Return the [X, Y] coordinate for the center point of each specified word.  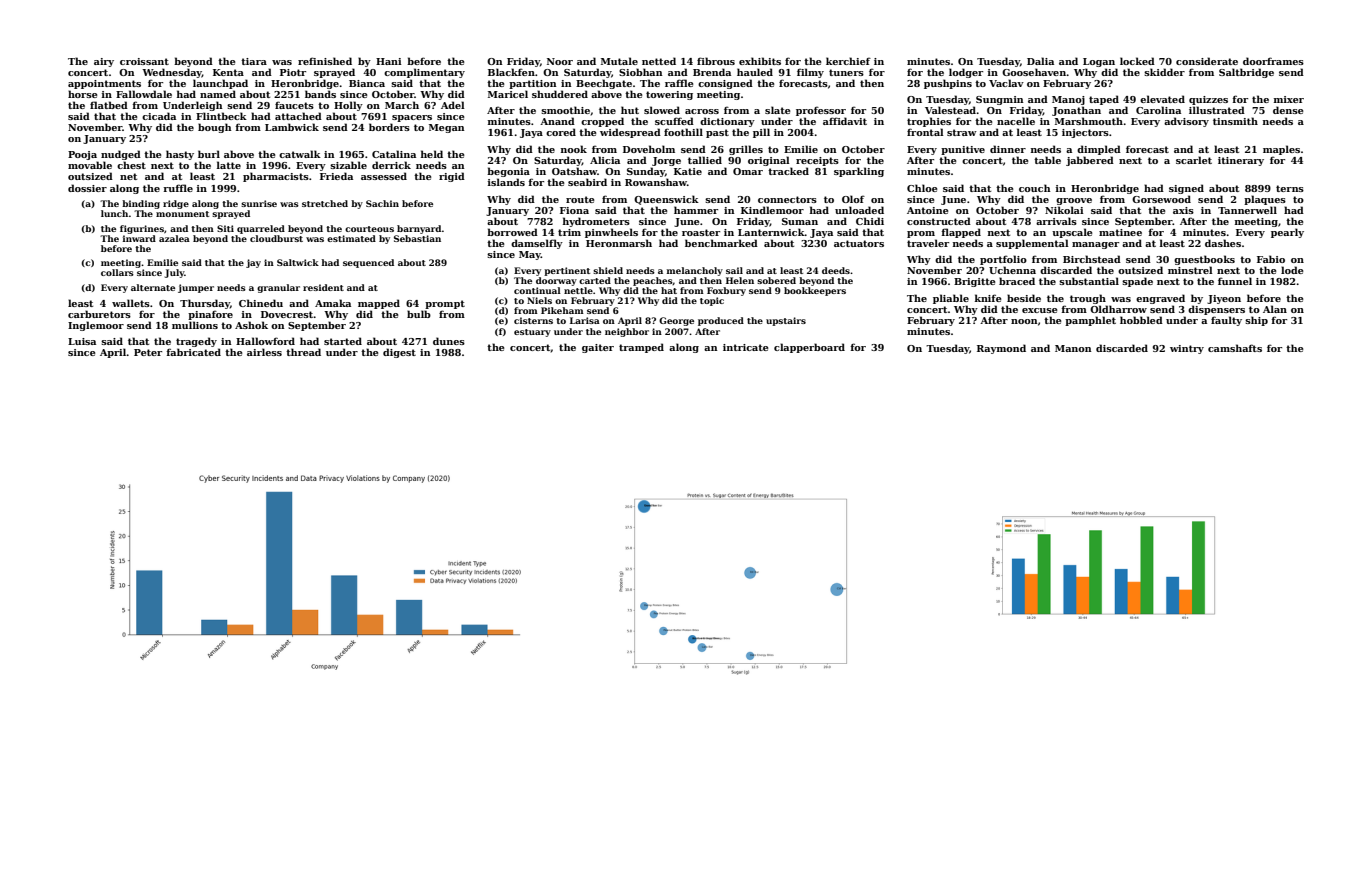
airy [104, 62]
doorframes [1273, 61]
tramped [641, 348]
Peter [148, 352]
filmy [810, 73]
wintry [1187, 349]
